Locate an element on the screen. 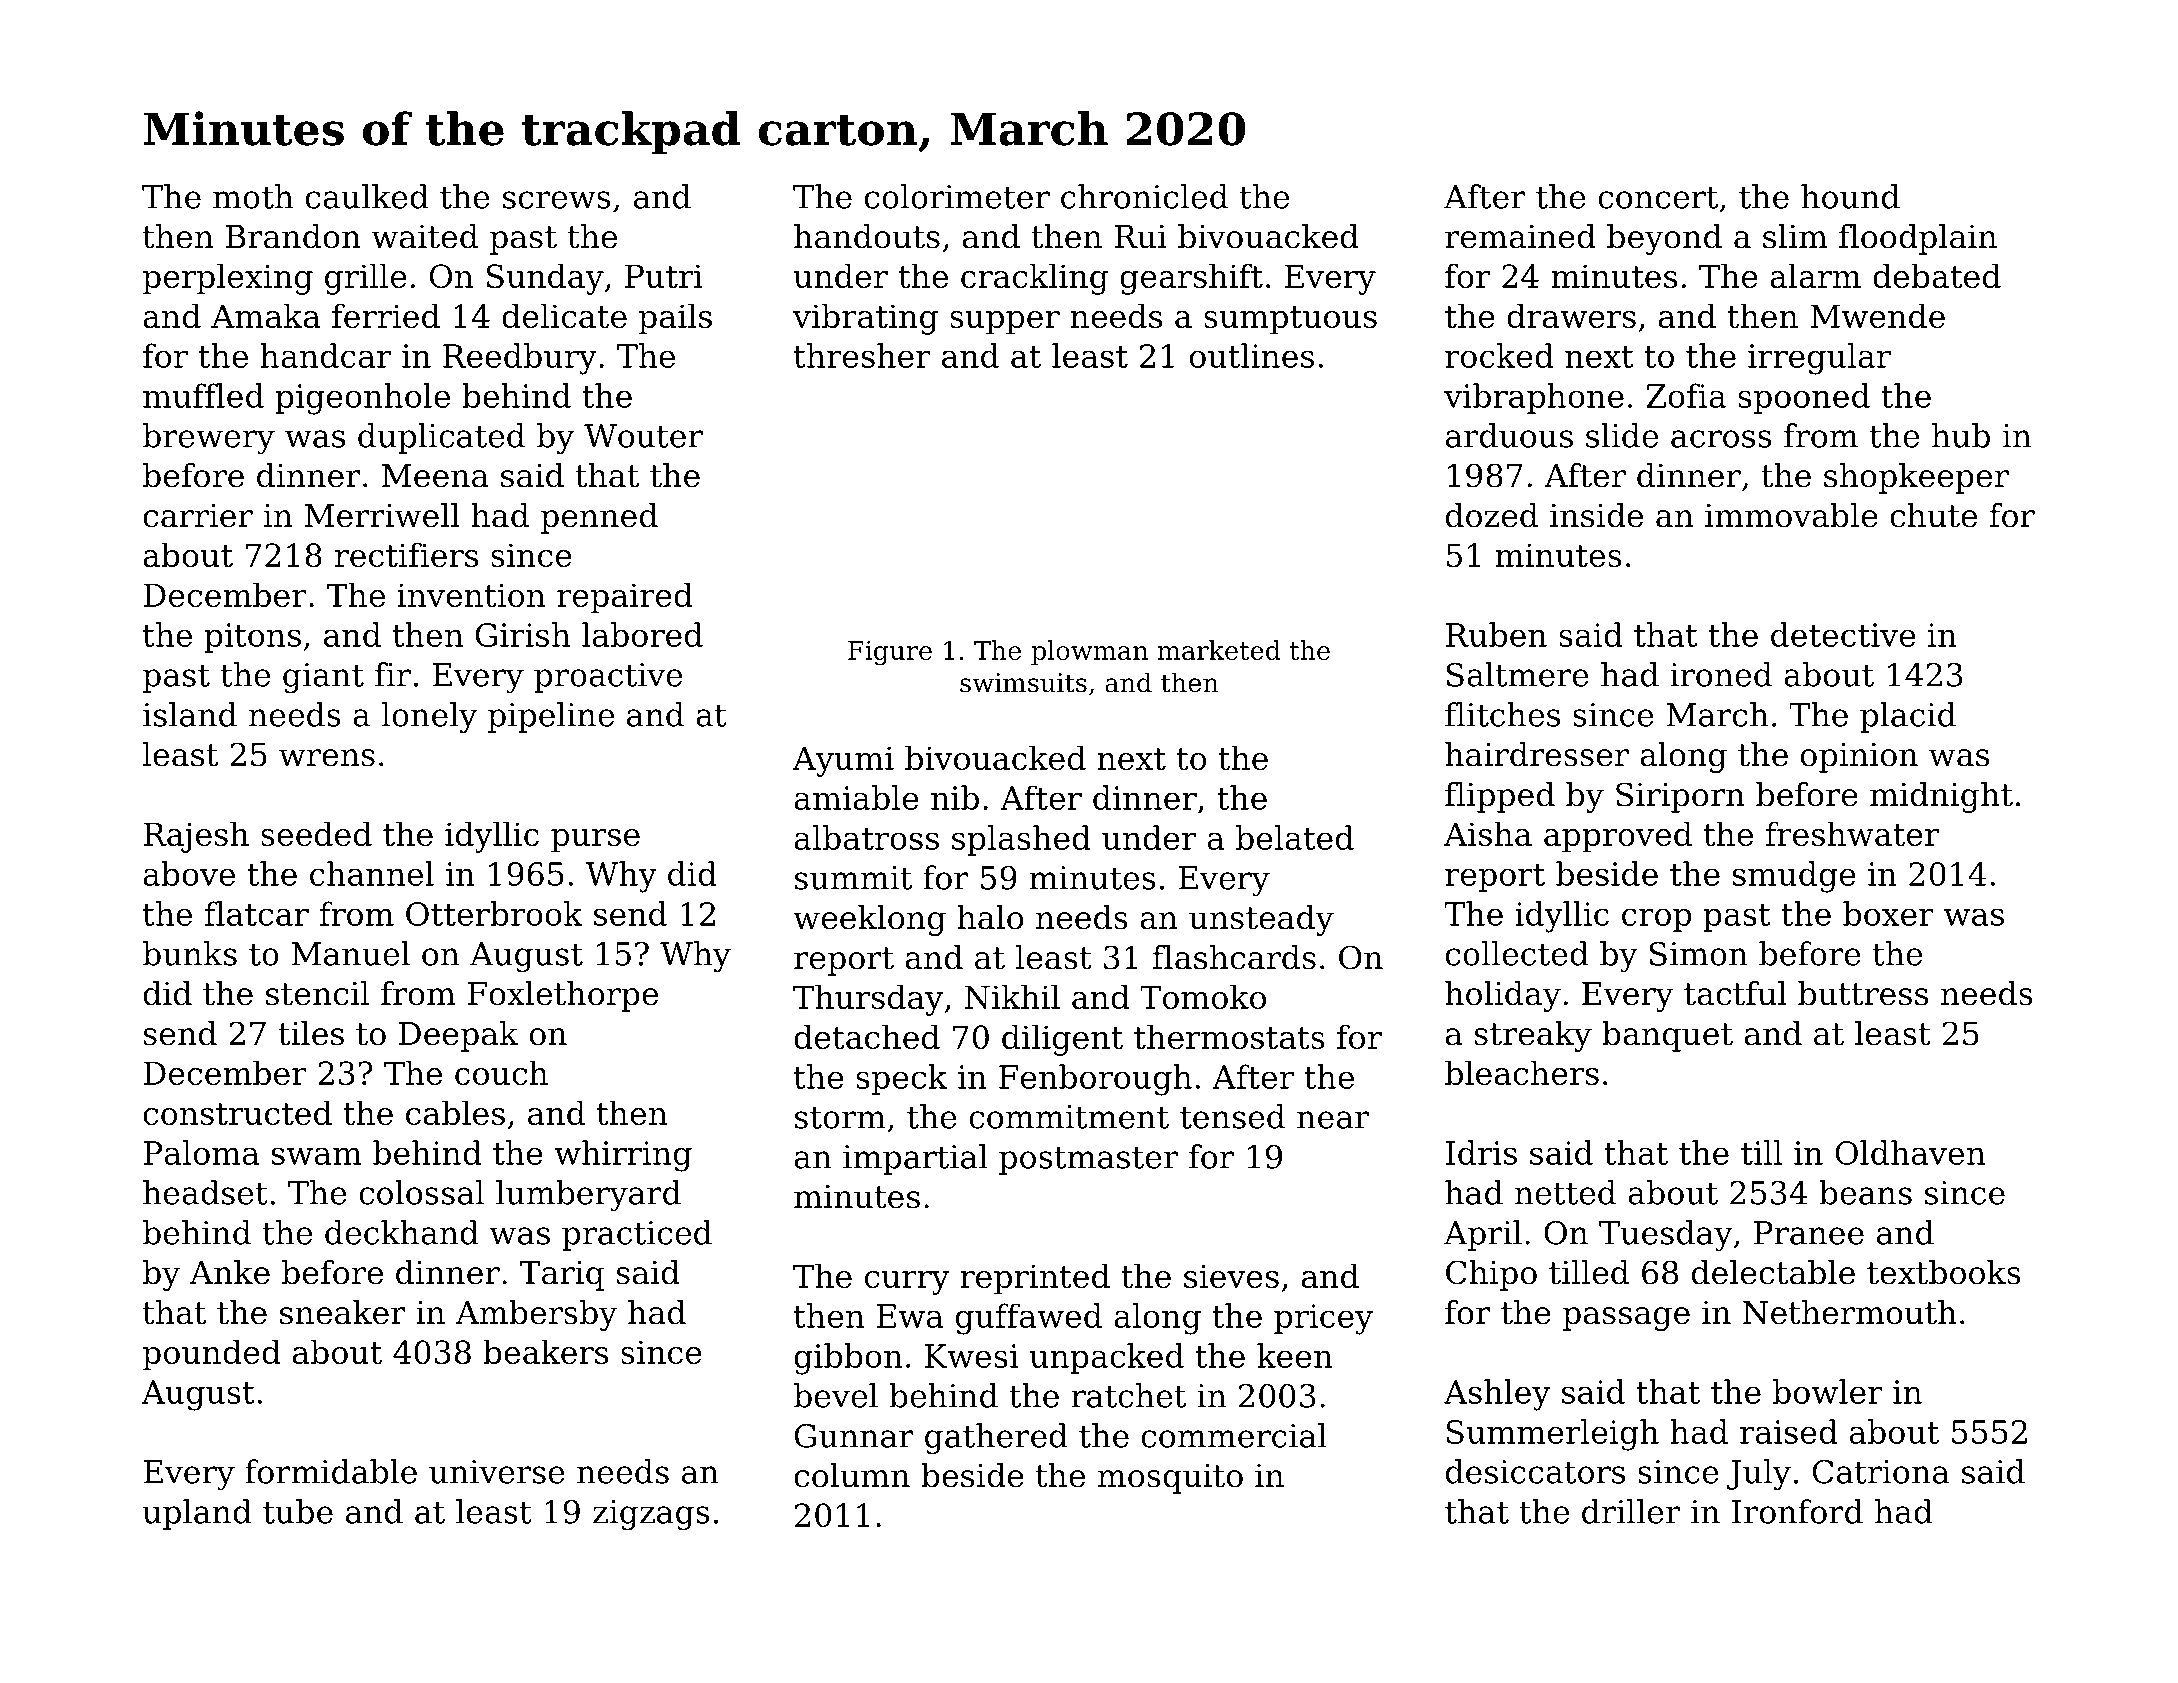 The width and height of the screenshot is (2178, 1683). driller is located at coordinates (1631, 1511).
